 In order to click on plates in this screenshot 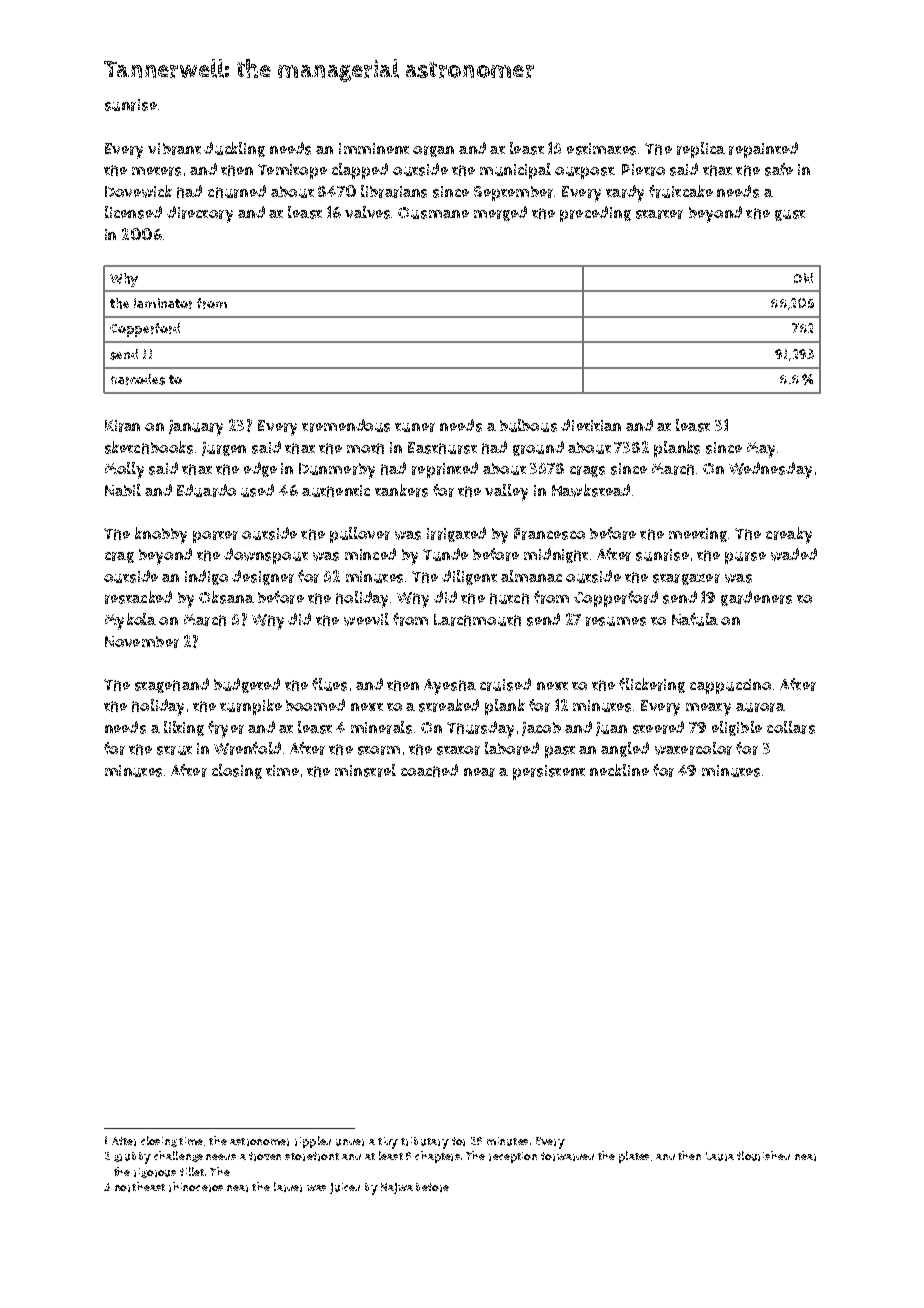, I will do `click(634, 1157)`.
